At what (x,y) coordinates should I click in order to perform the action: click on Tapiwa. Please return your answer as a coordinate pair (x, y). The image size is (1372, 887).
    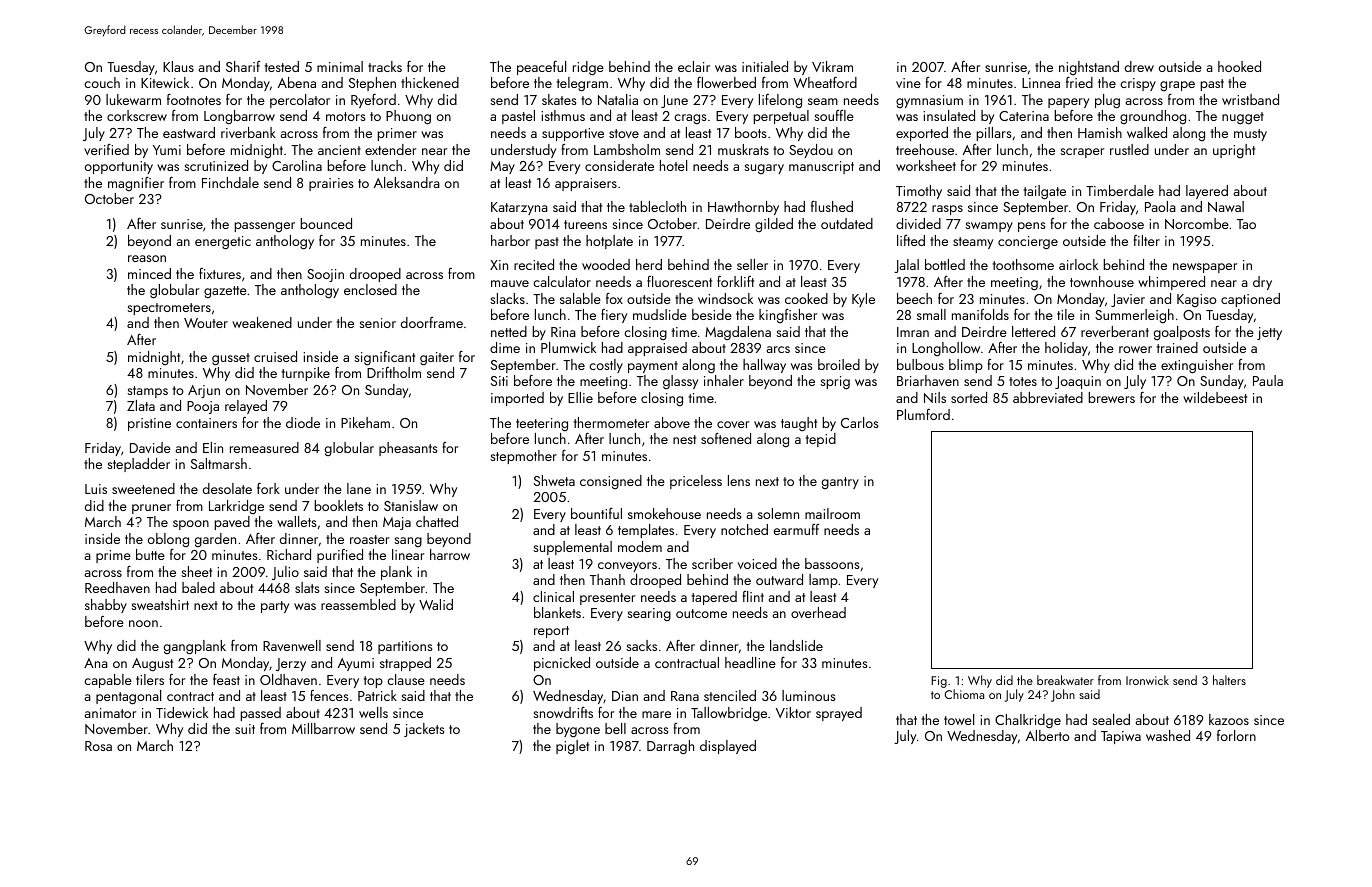
    Looking at the image, I should click on (1121, 737).
